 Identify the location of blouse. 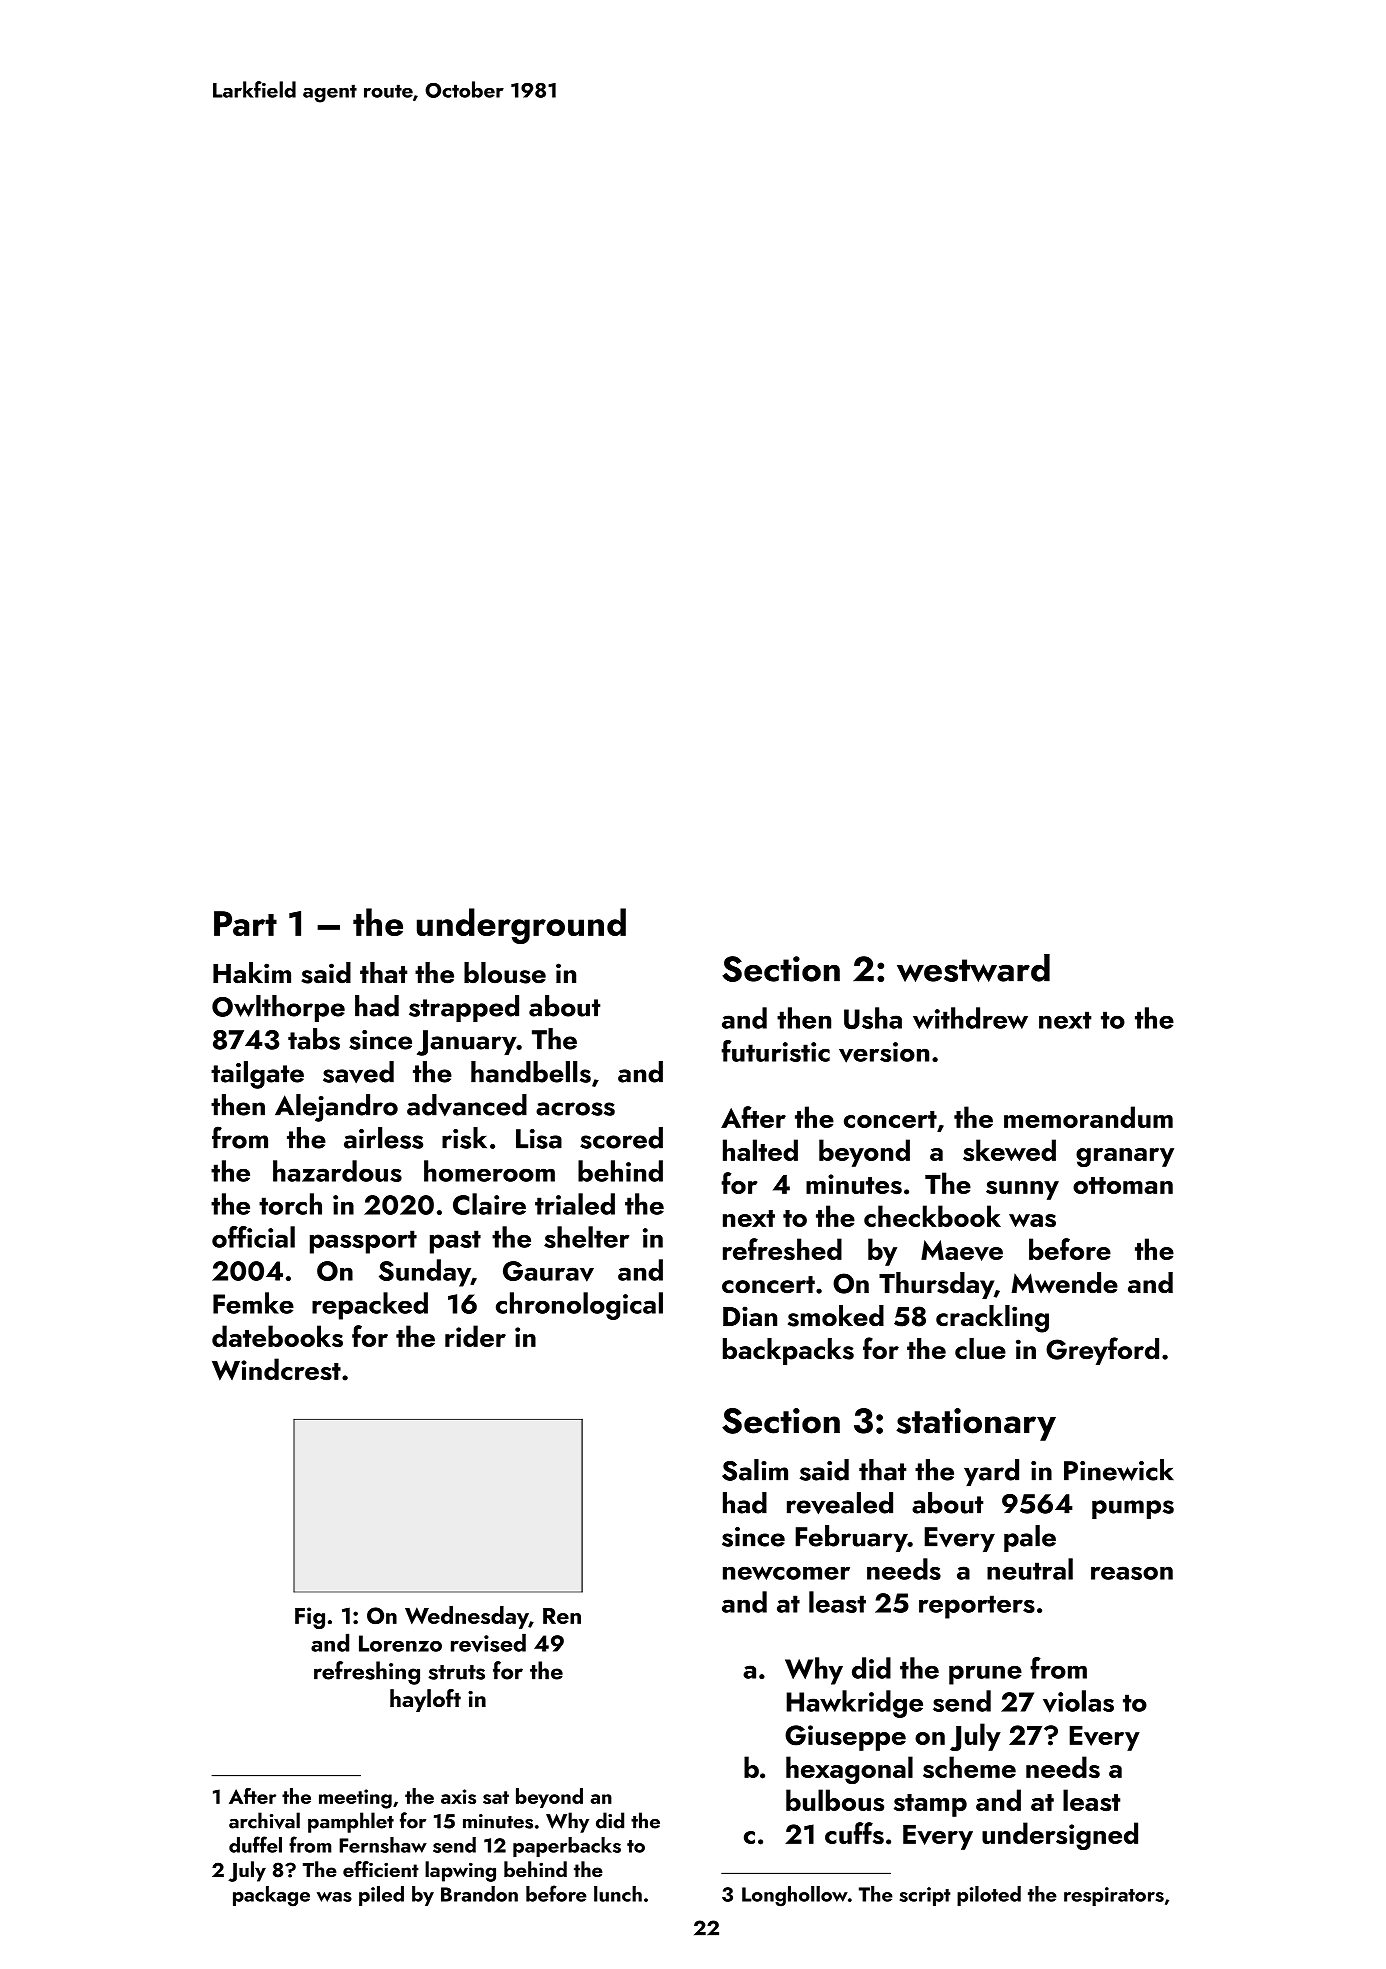
(505, 973).
